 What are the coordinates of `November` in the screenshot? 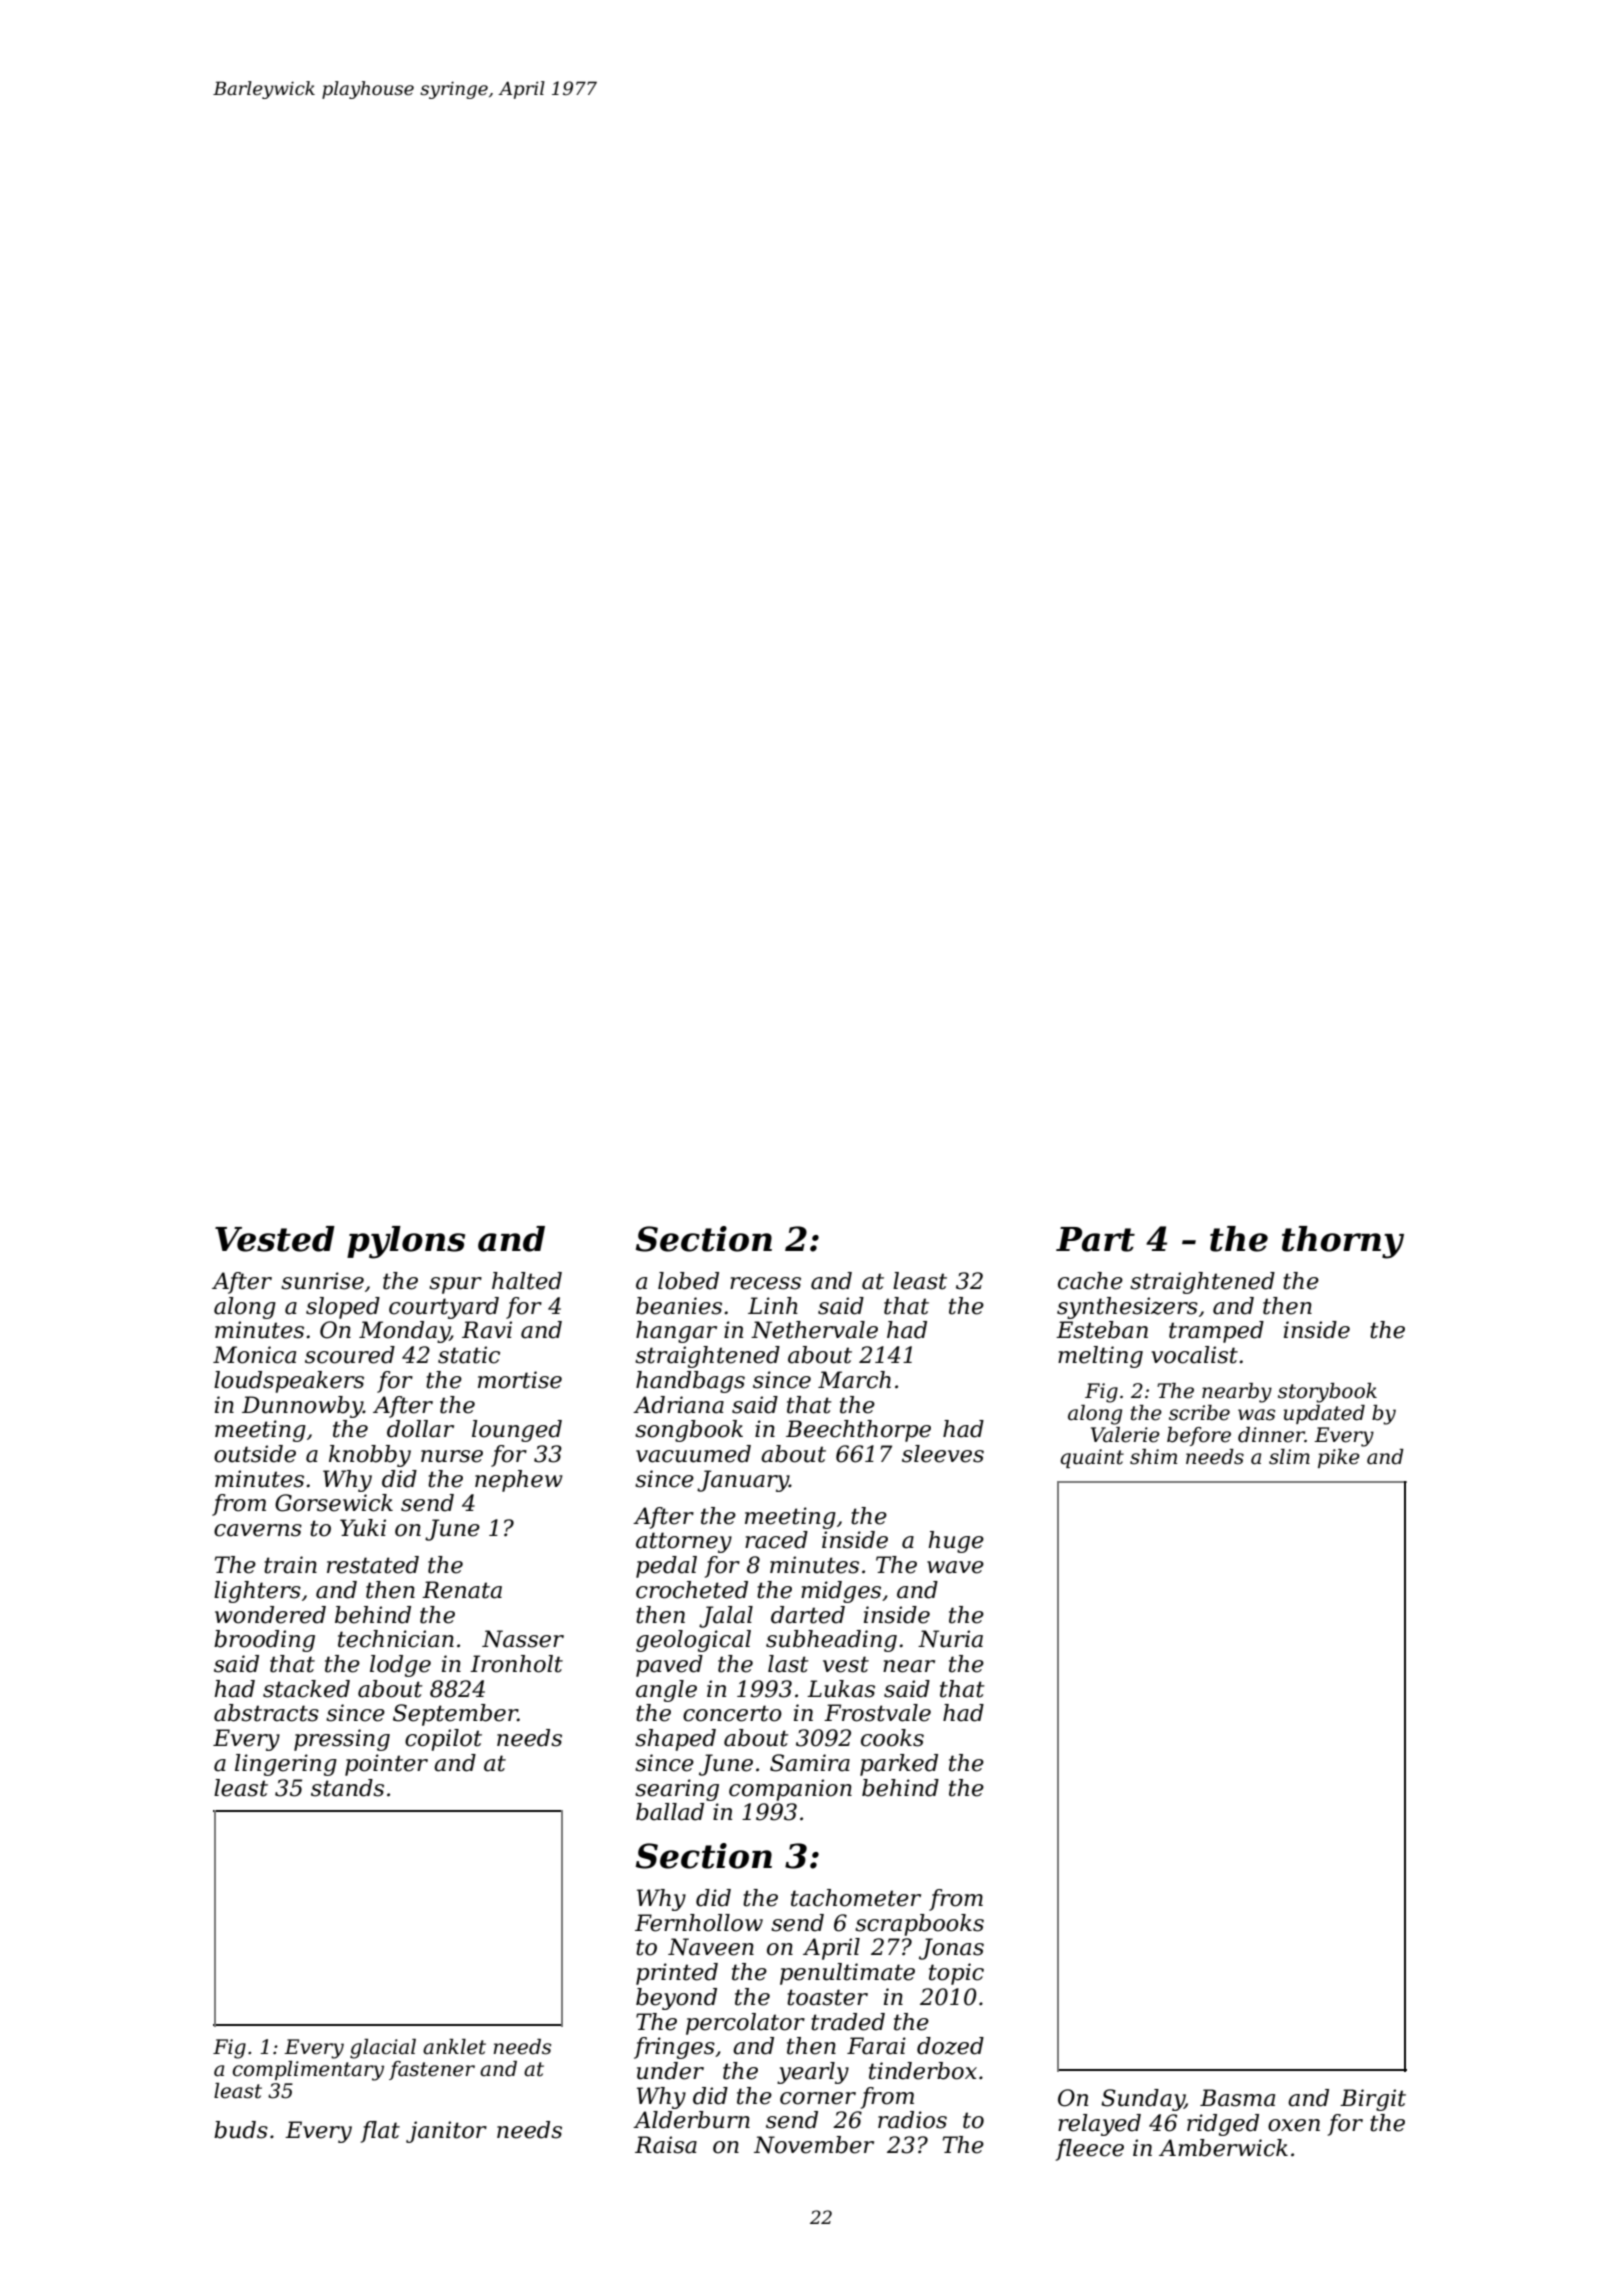 It's located at (814, 2145).
